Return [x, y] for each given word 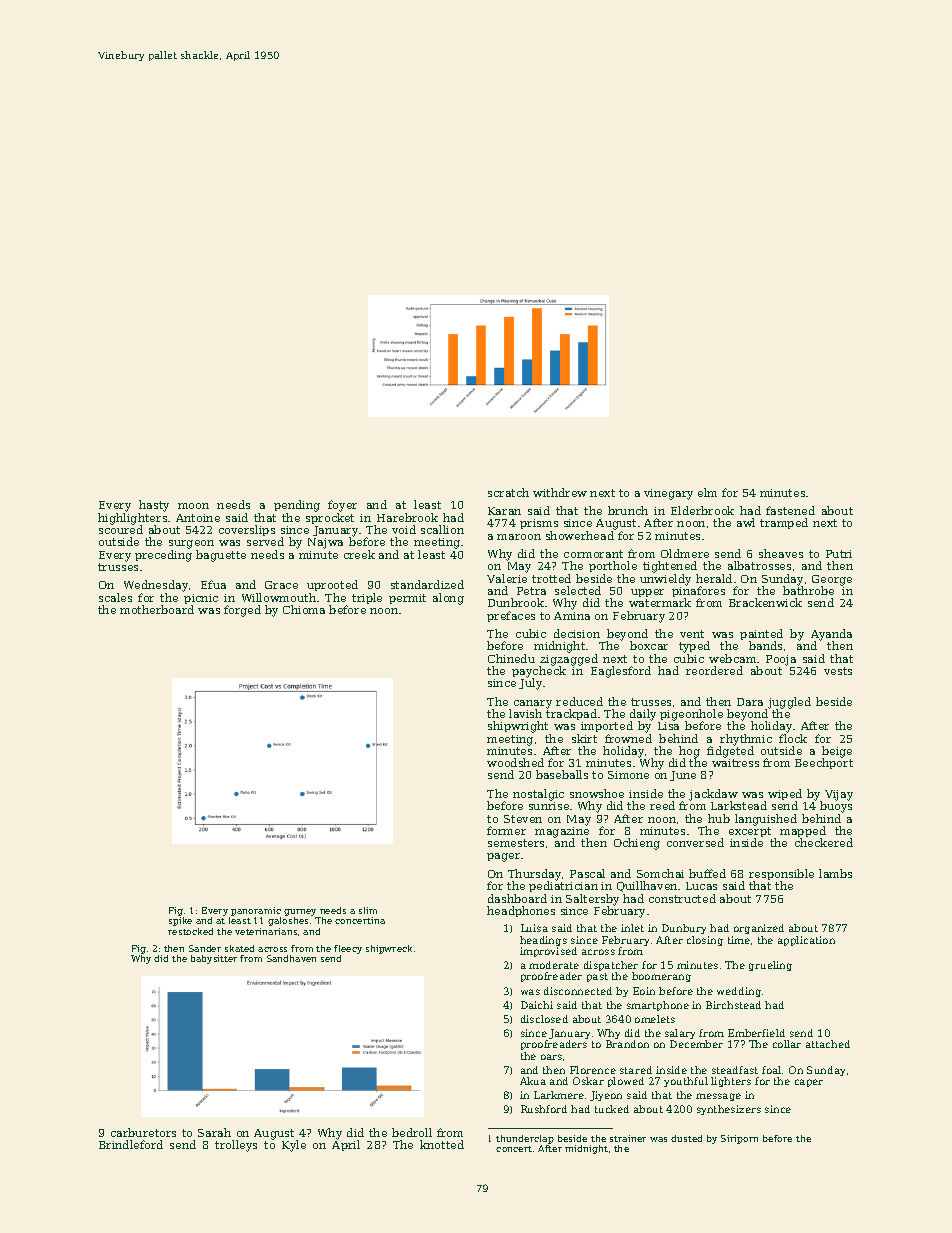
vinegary [668, 494]
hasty [154, 506]
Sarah [214, 1132]
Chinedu [511, 658]
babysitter [214, 959]
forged [242, 611]
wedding [739, 992]
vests [838, 671]
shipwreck [389, 949]
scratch [508, 492]
